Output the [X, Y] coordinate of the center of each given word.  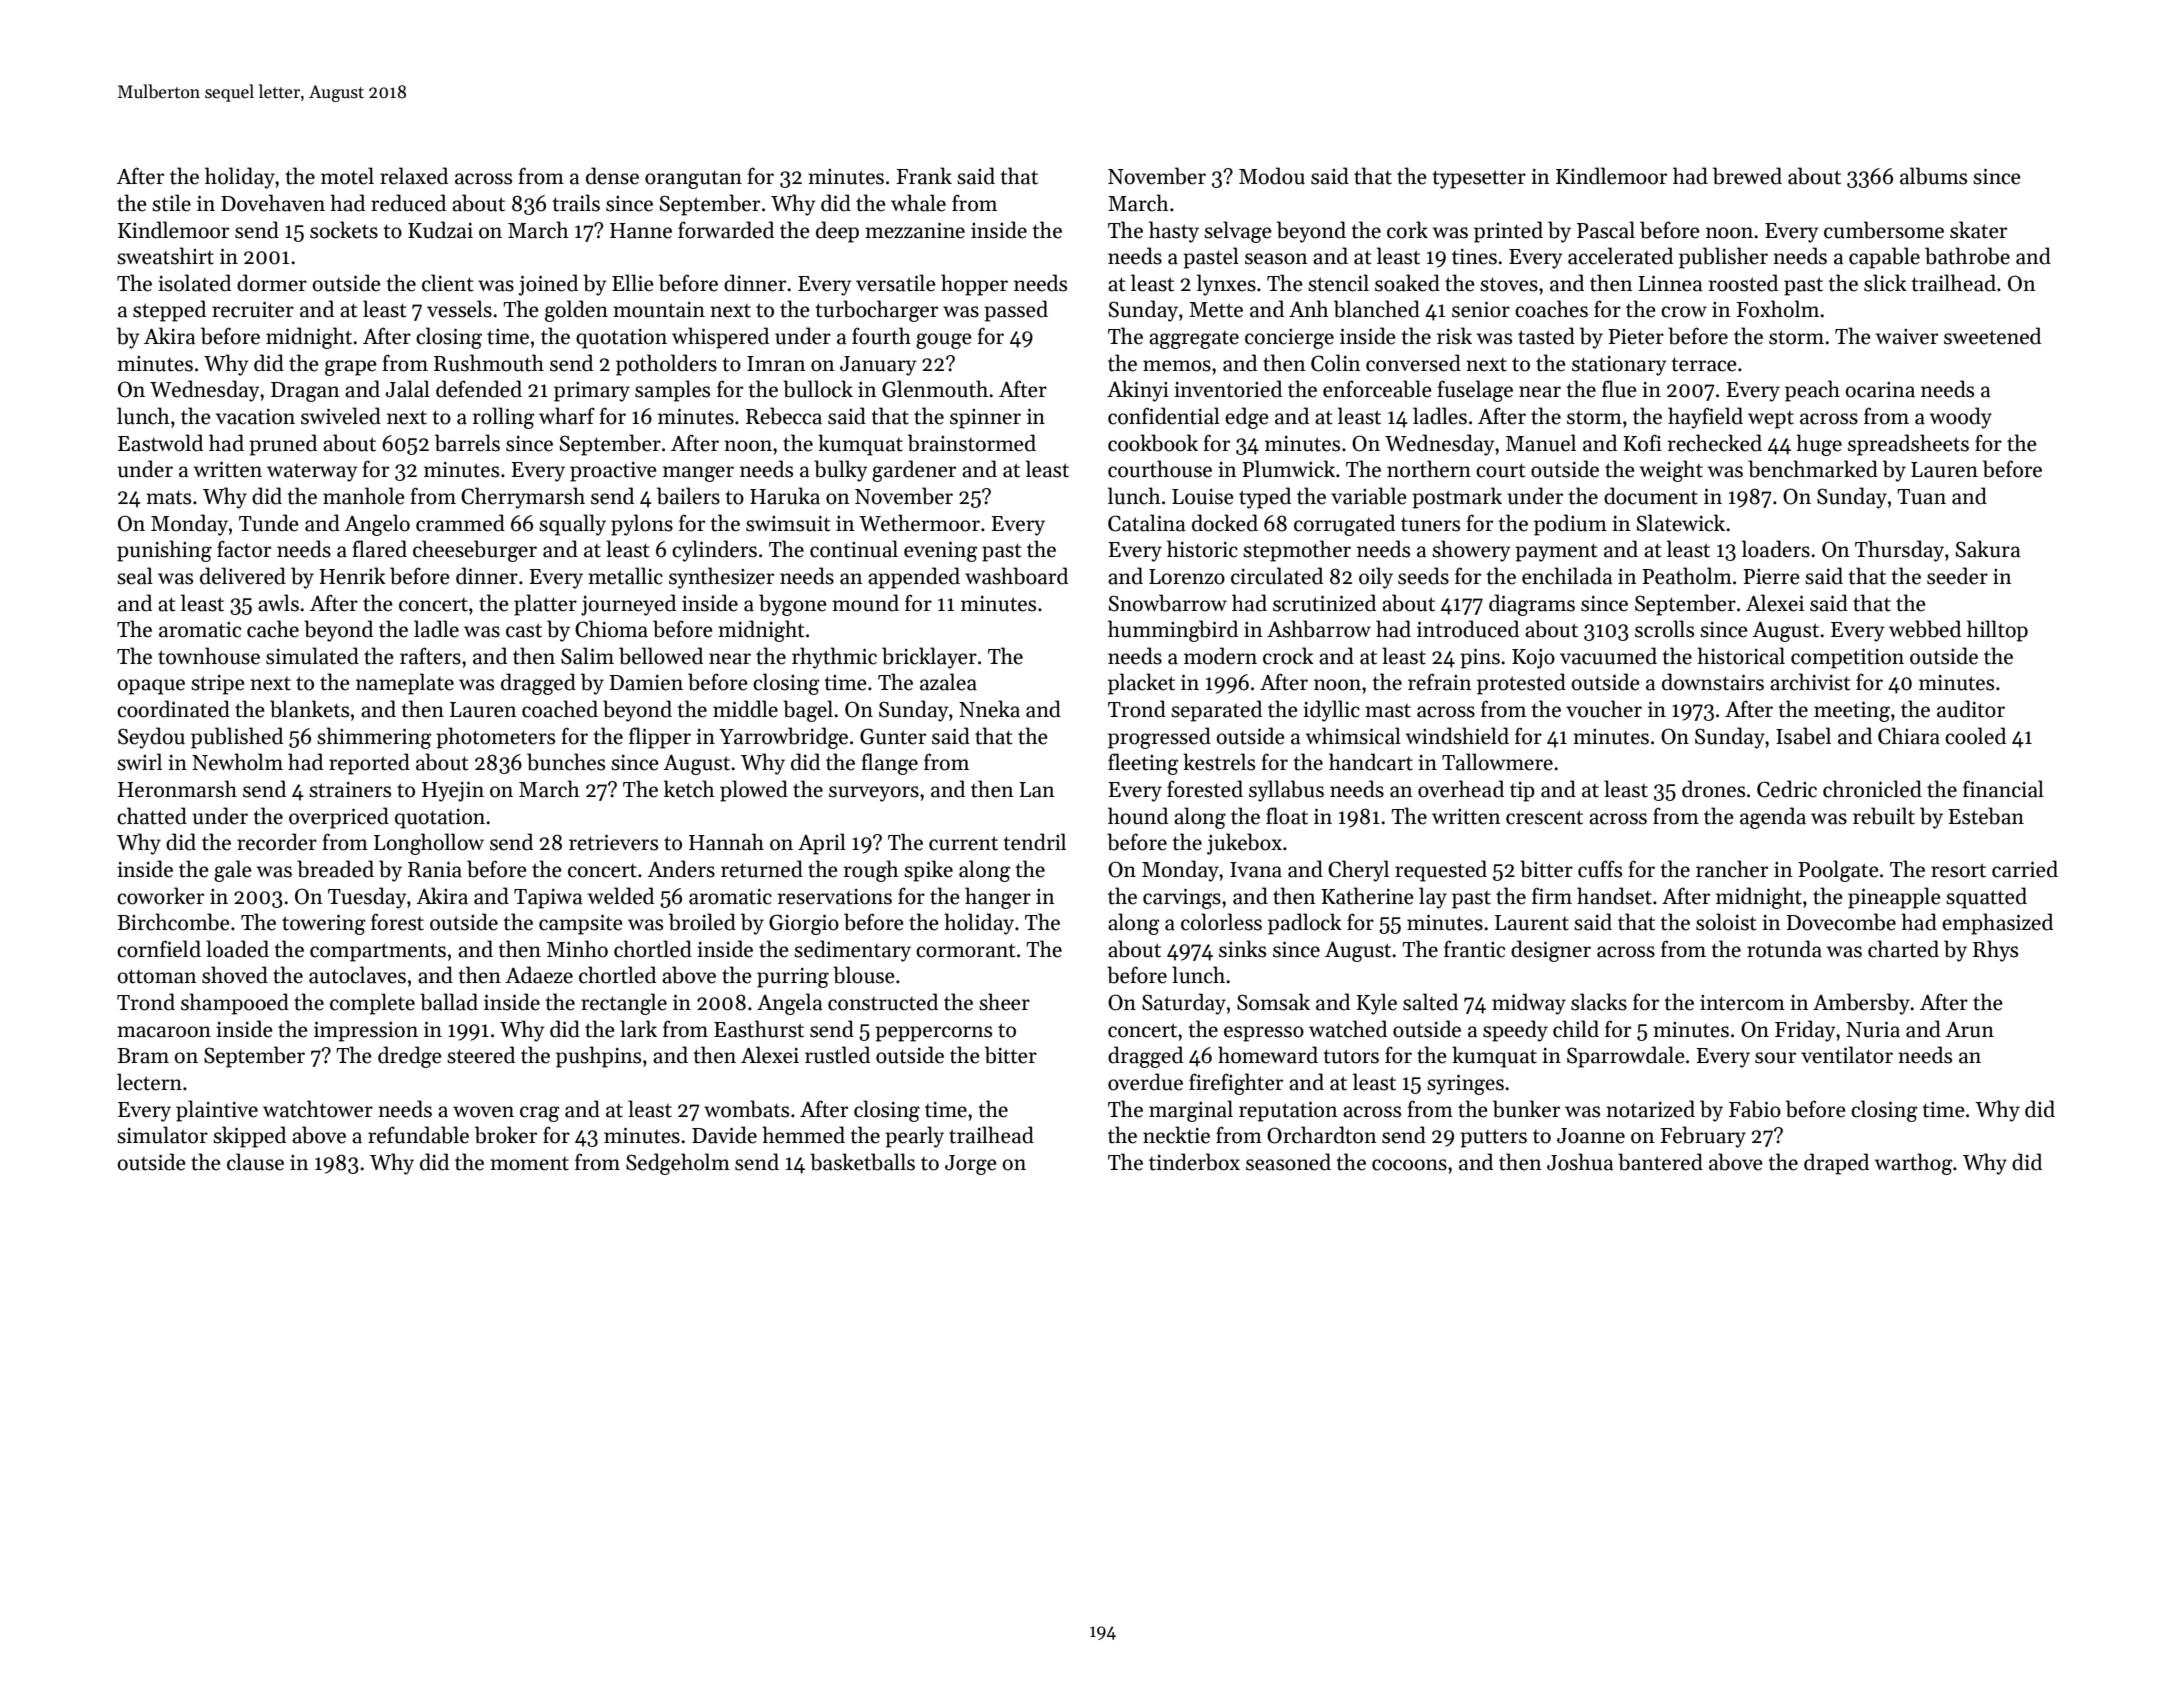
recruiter [253, 310]
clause [255, 1162]
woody [1961, 418]
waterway [312, 473]
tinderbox [1194, 1162]
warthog [1913, 1164]
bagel [808, 711]
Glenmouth [935, 389]
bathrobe [1967, 256]
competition [1847, 659]
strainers [350, 790]
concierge [1289, 339]
